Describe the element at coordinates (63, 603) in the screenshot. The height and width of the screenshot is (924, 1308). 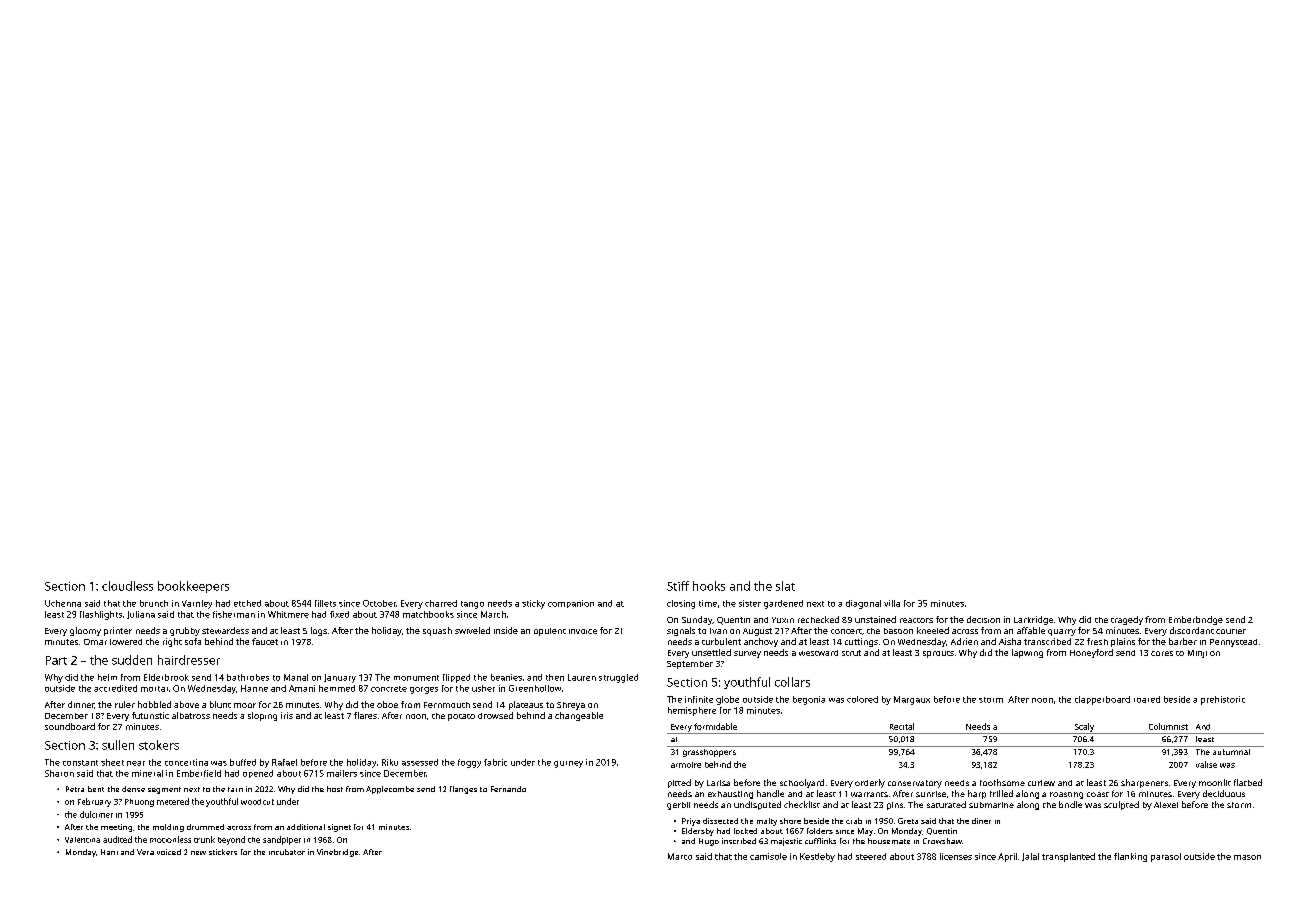
I see `Uchenna` at that location.
